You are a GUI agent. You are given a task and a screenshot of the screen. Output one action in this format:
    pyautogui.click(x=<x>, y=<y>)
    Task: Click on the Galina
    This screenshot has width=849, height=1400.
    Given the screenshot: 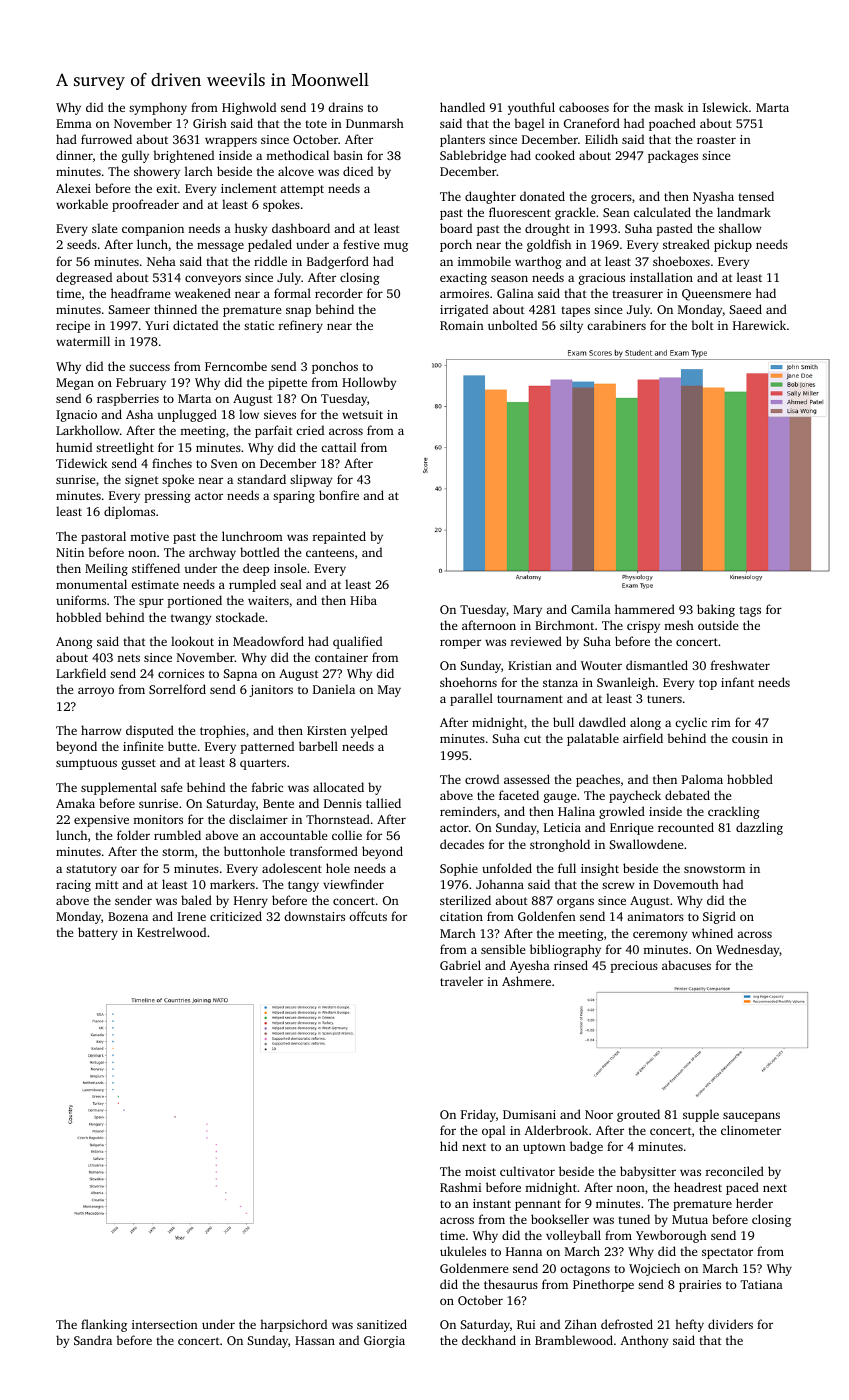 What is the action you would take?
    pyautogui.click(x=515, y=293)
